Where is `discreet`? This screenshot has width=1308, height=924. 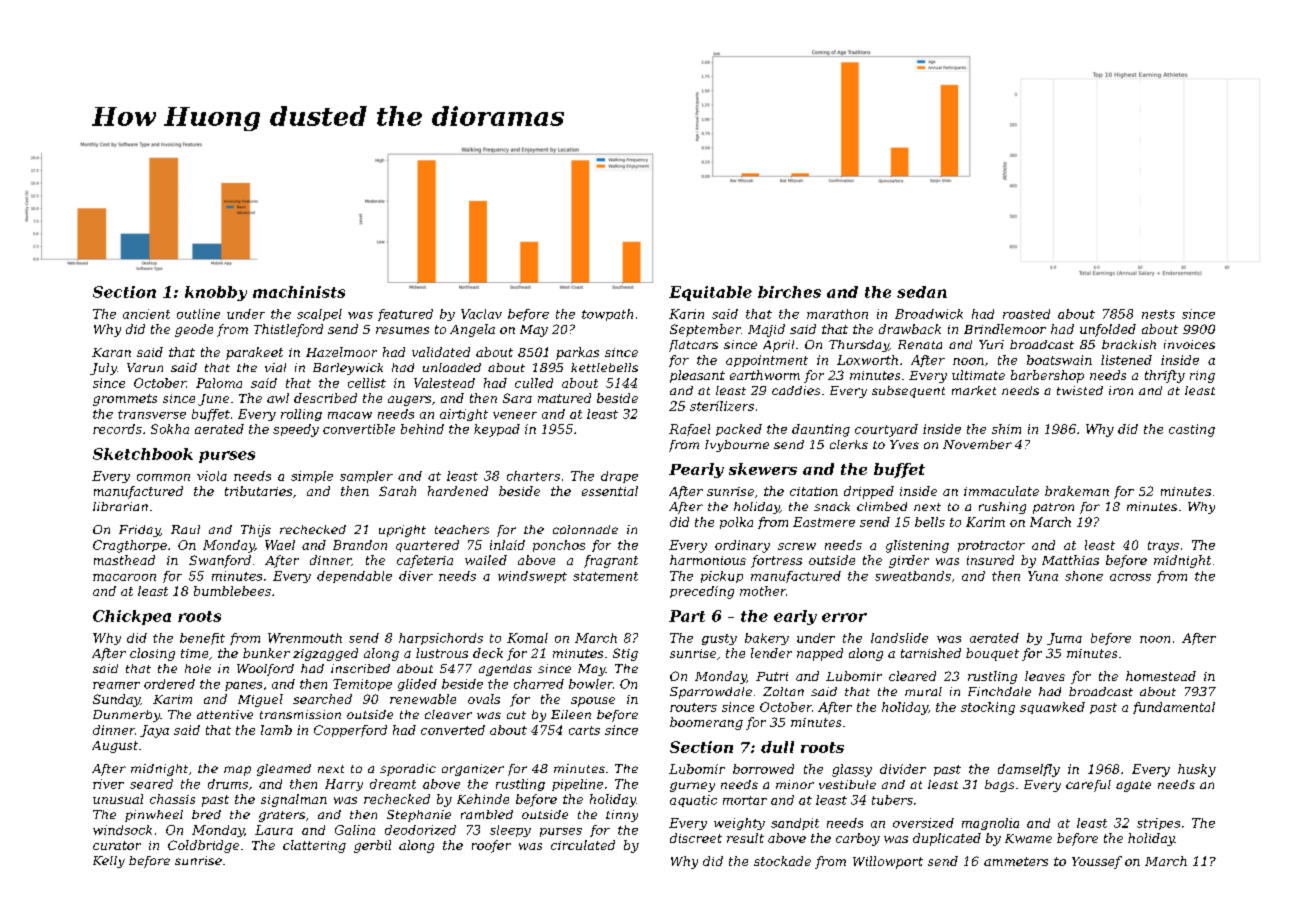
discreet is located at coordinates (696, 838).
